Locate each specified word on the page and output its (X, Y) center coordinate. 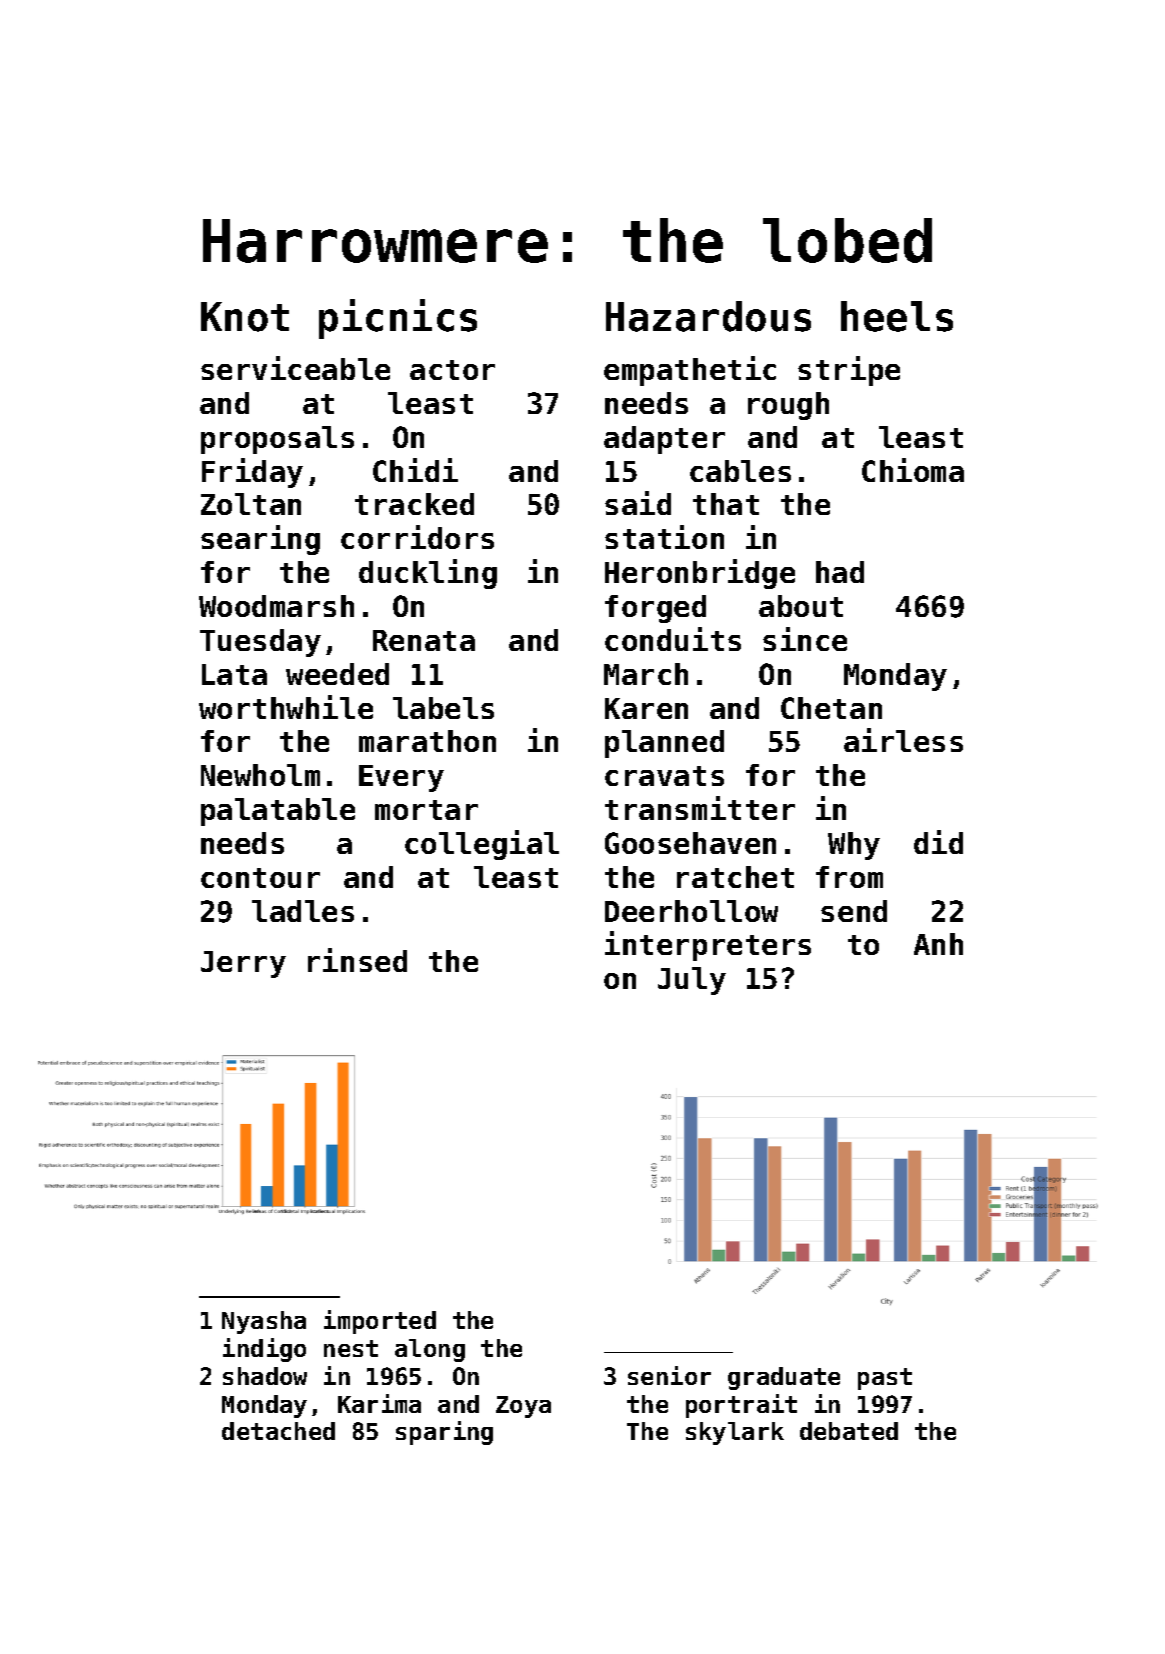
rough (788, 406)
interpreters (708, 946)
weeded (337, 674)
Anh (938, 944)
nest (351, 1348)
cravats (664, 776)
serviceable (295, 368)
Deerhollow (691, 911)
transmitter (700, 808)
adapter (664, 440)
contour (260, 878)
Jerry (243, 964)
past (885, 1379)
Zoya (523, 1407)
